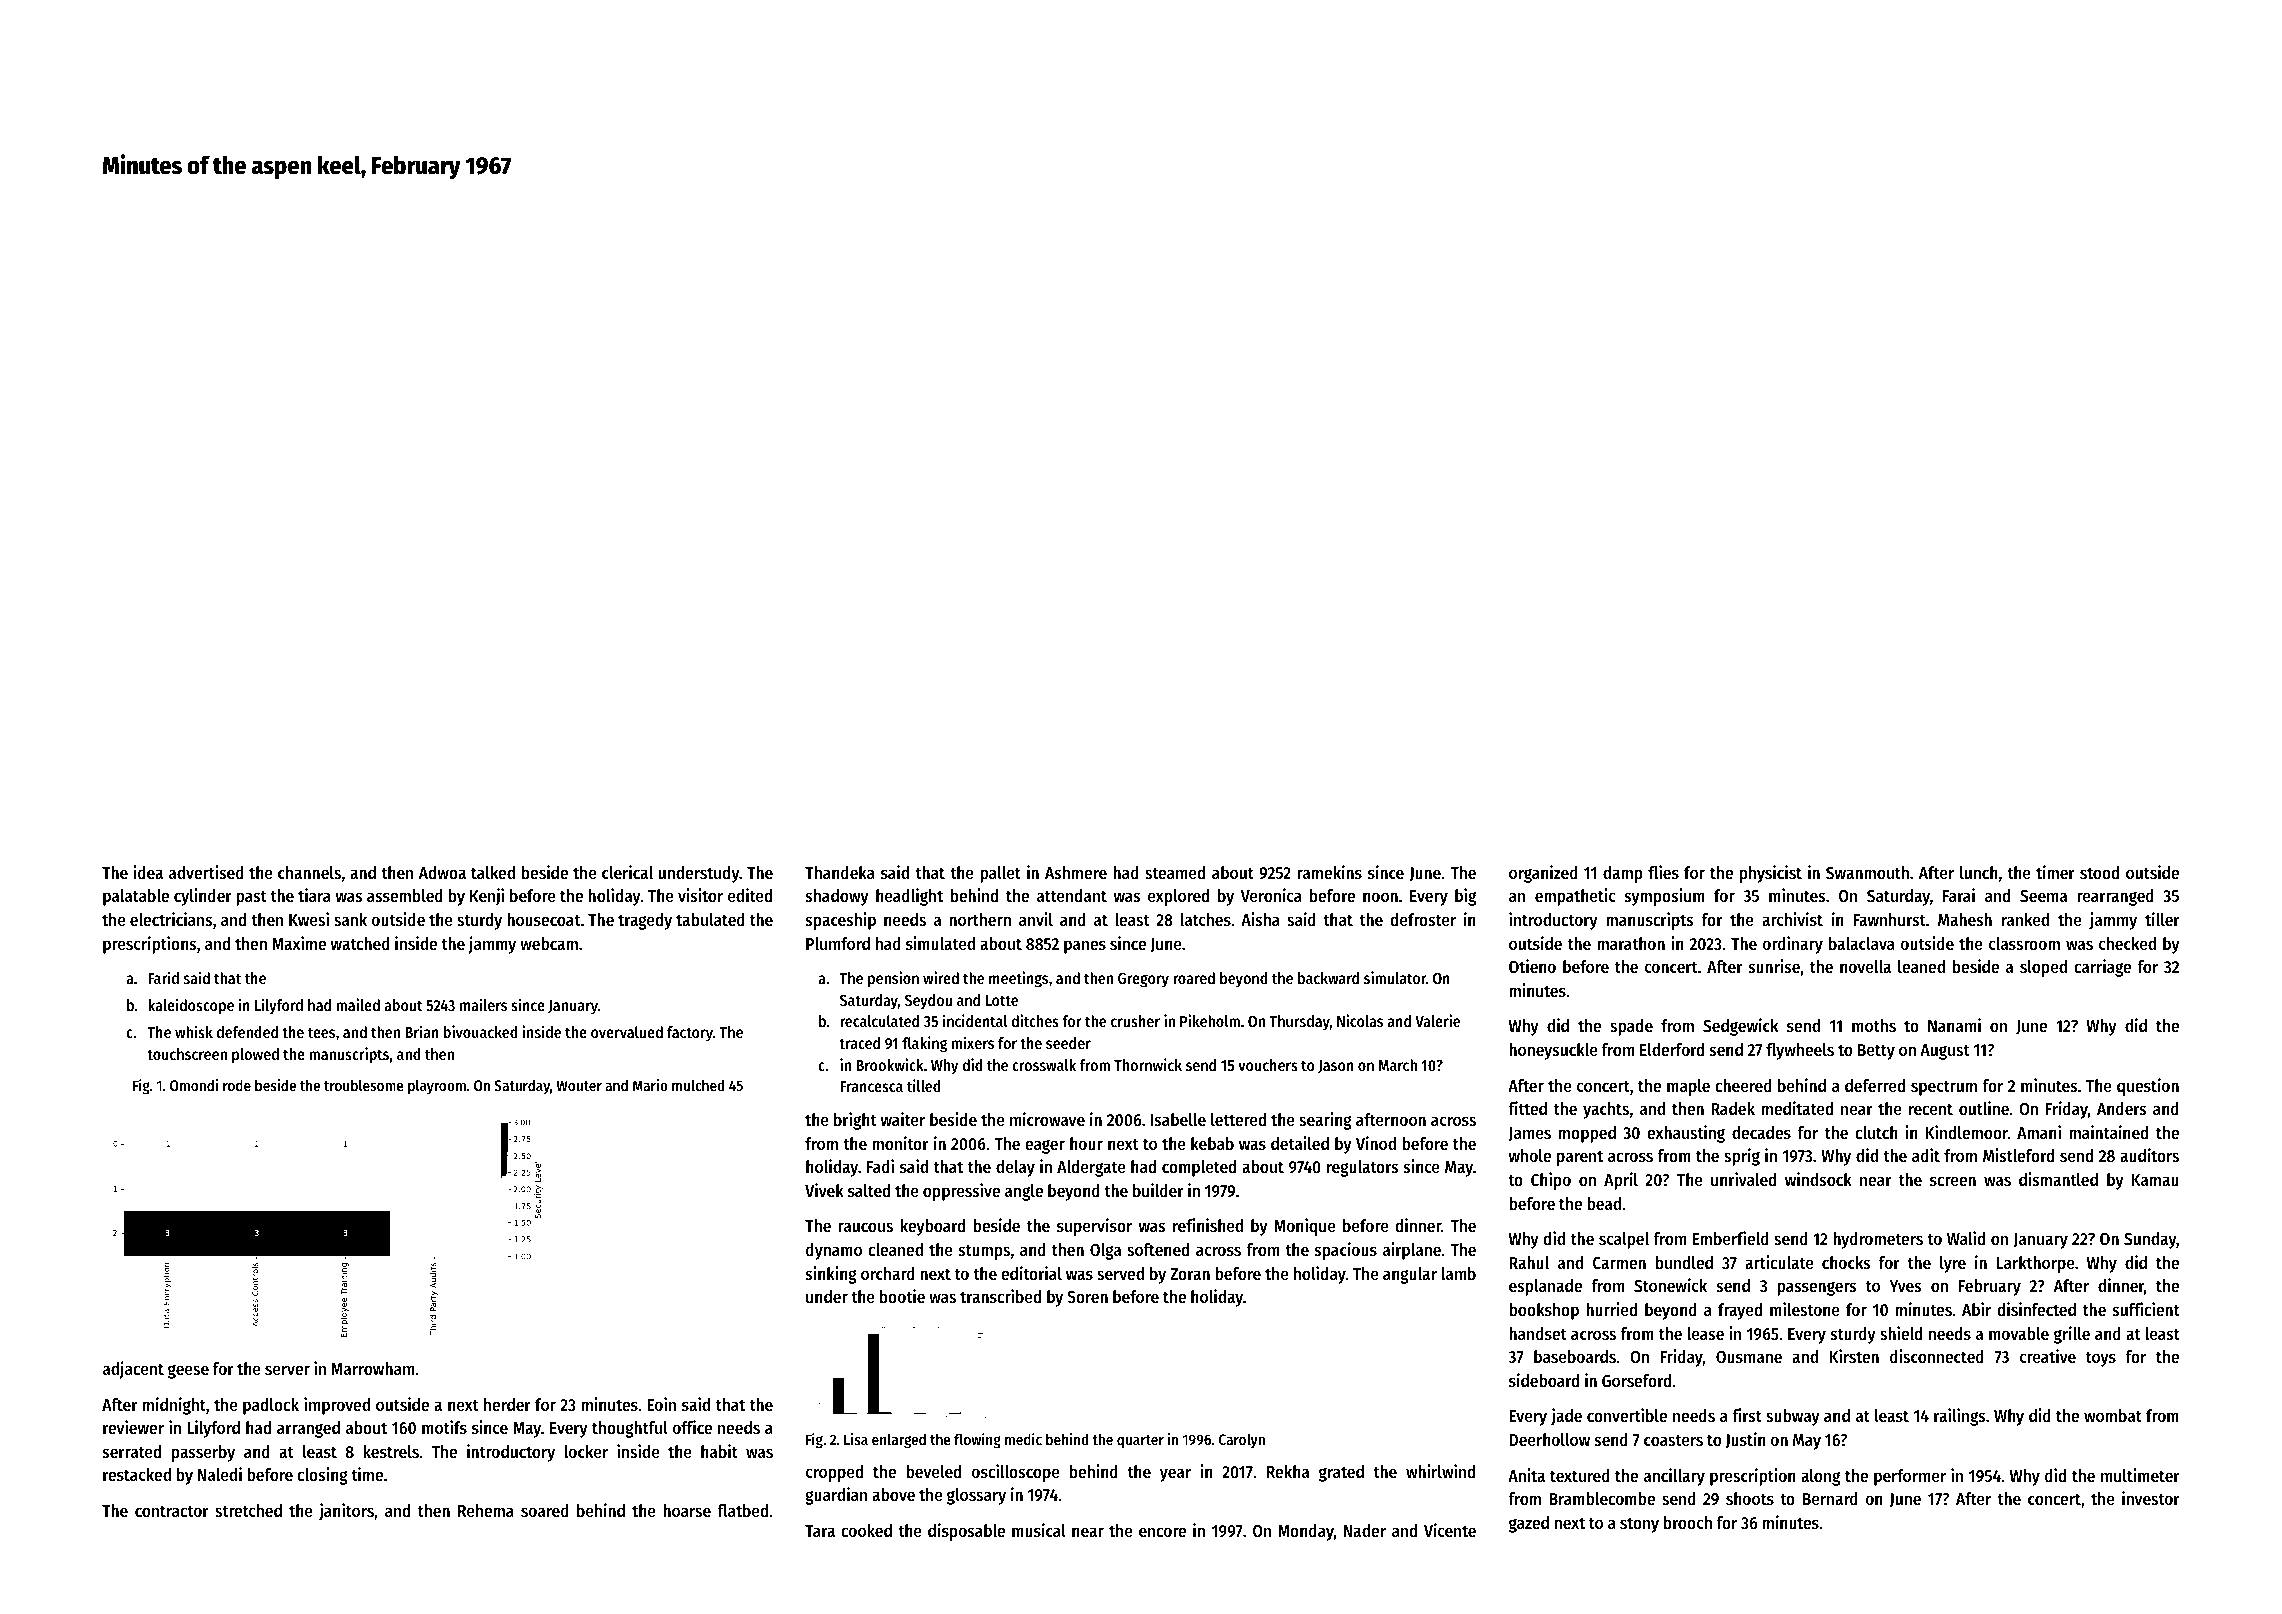 This image has height=1614, width=2282. Describe the element at coordinates (1566, 1417) in the image. I see `jade` at that location.
